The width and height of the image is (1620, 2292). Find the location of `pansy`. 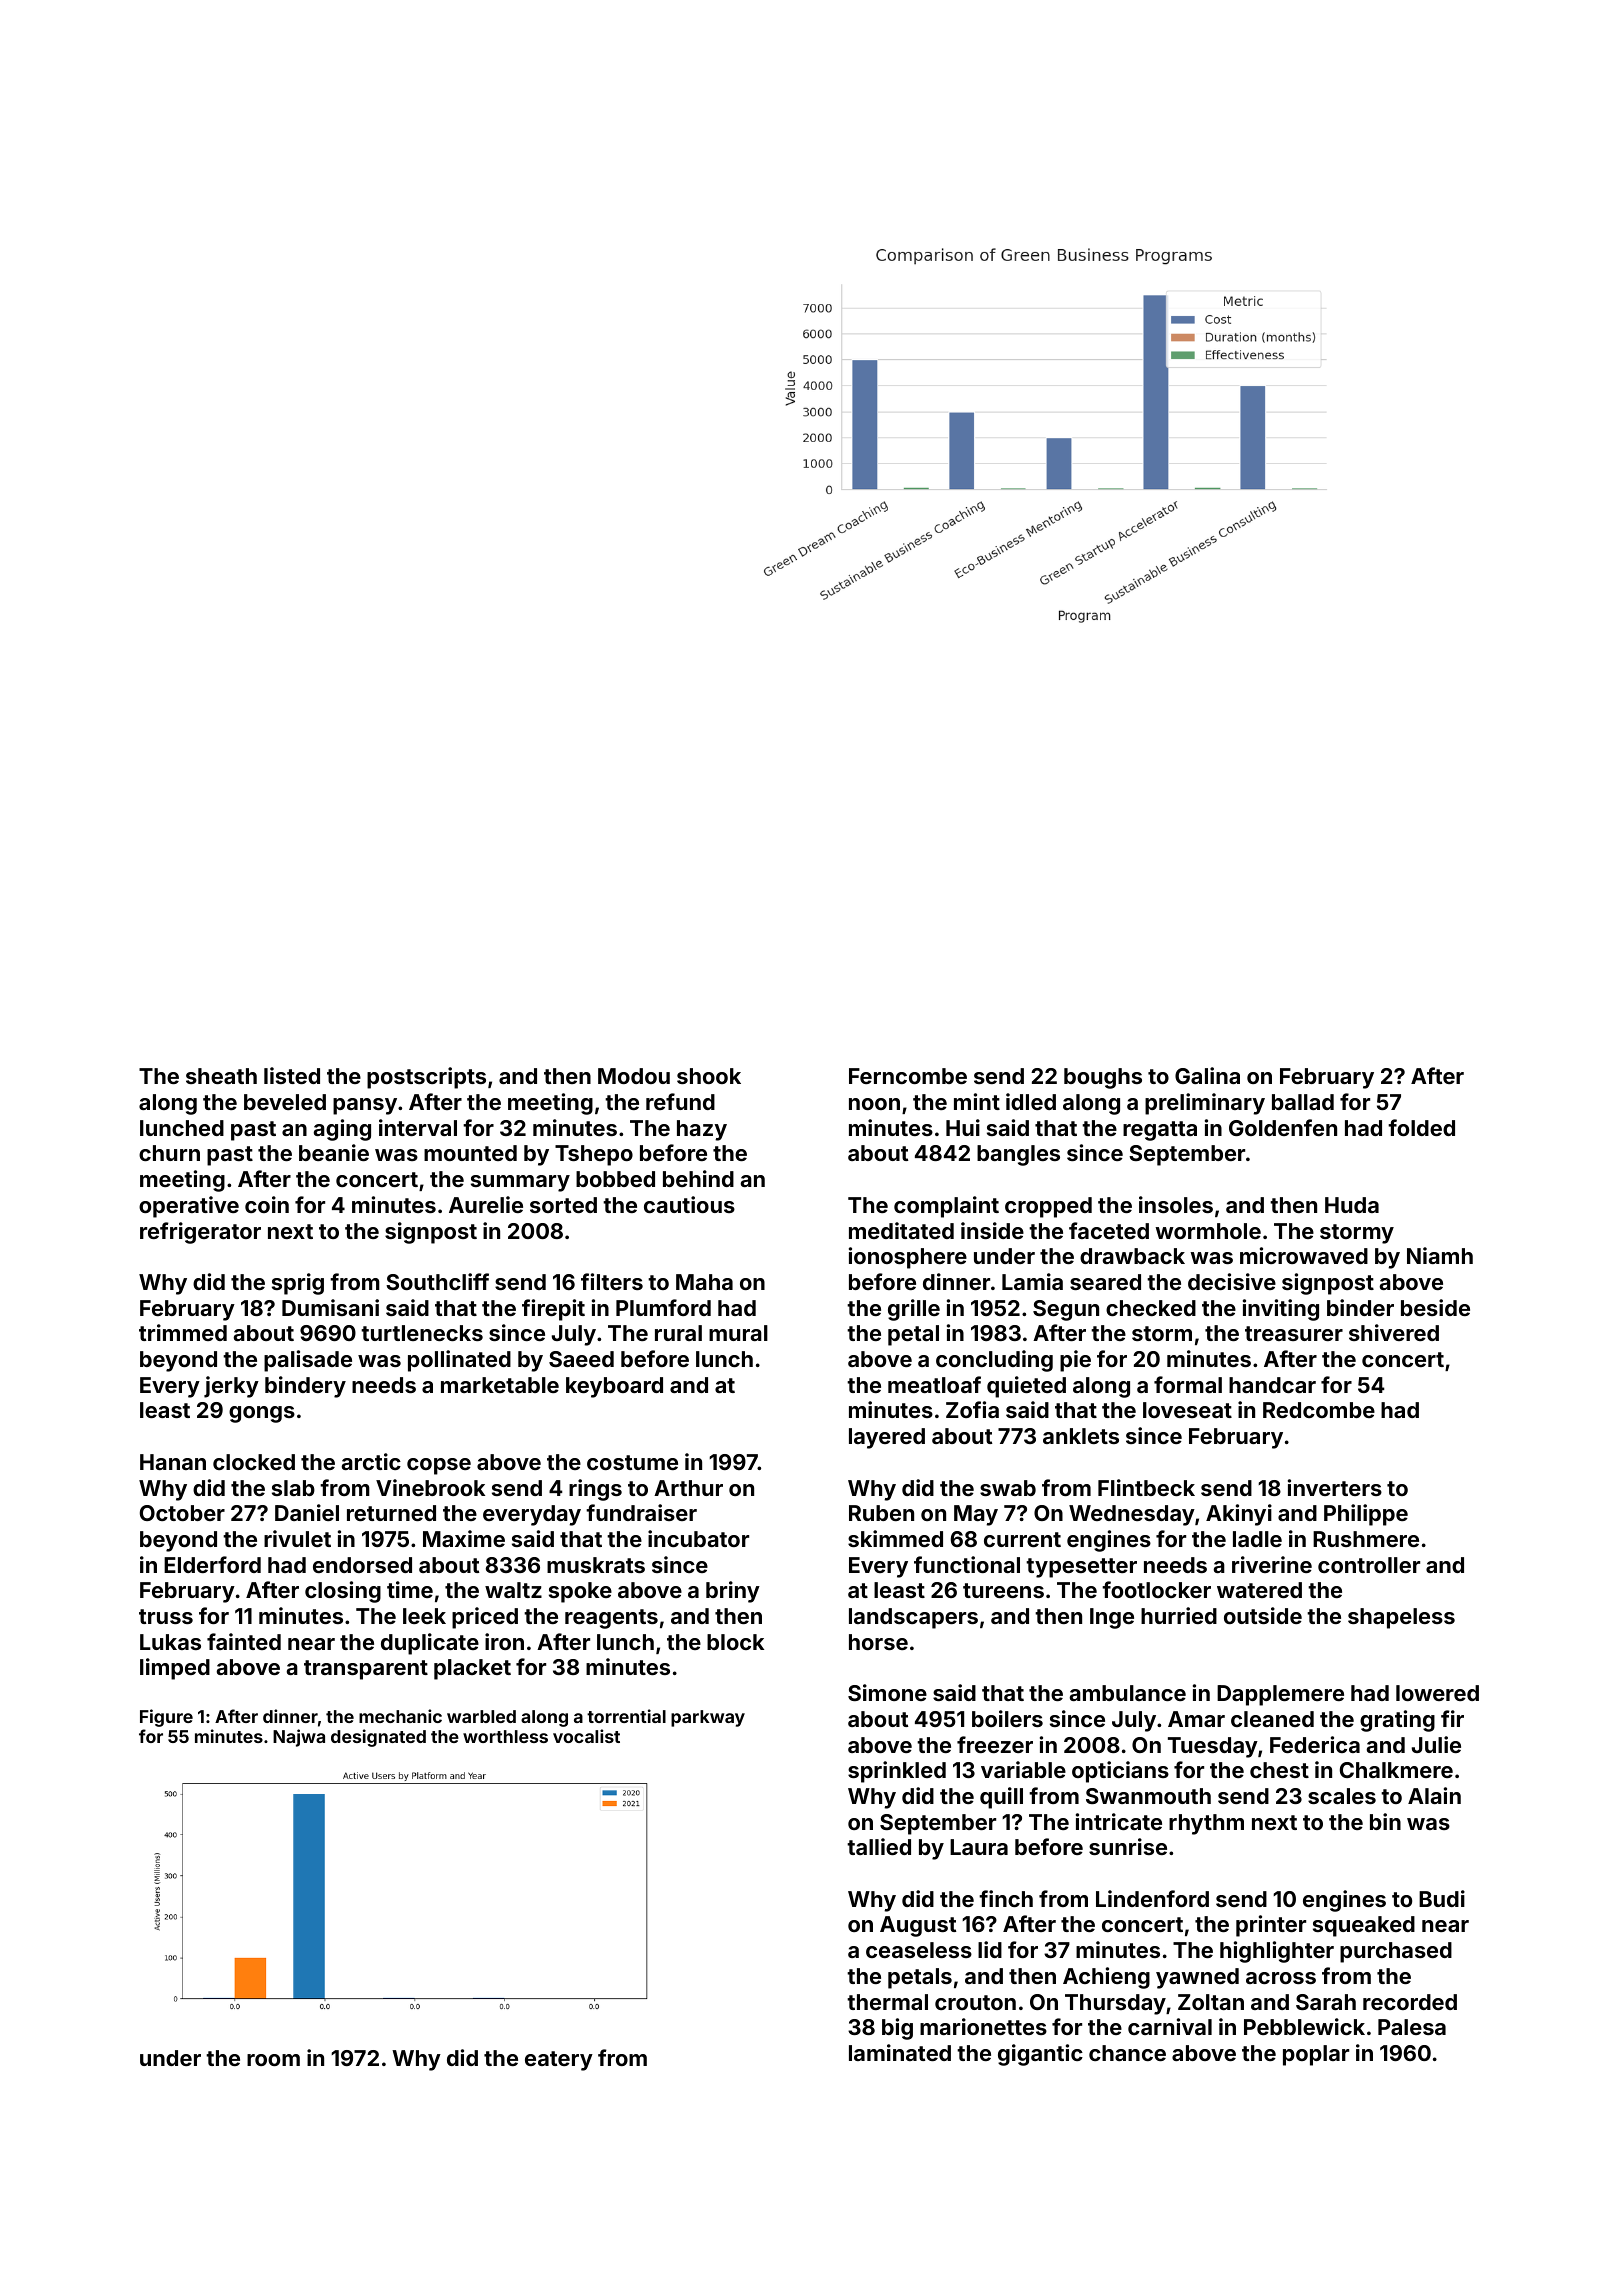

pansy is located at coordinates (365, 1106).
